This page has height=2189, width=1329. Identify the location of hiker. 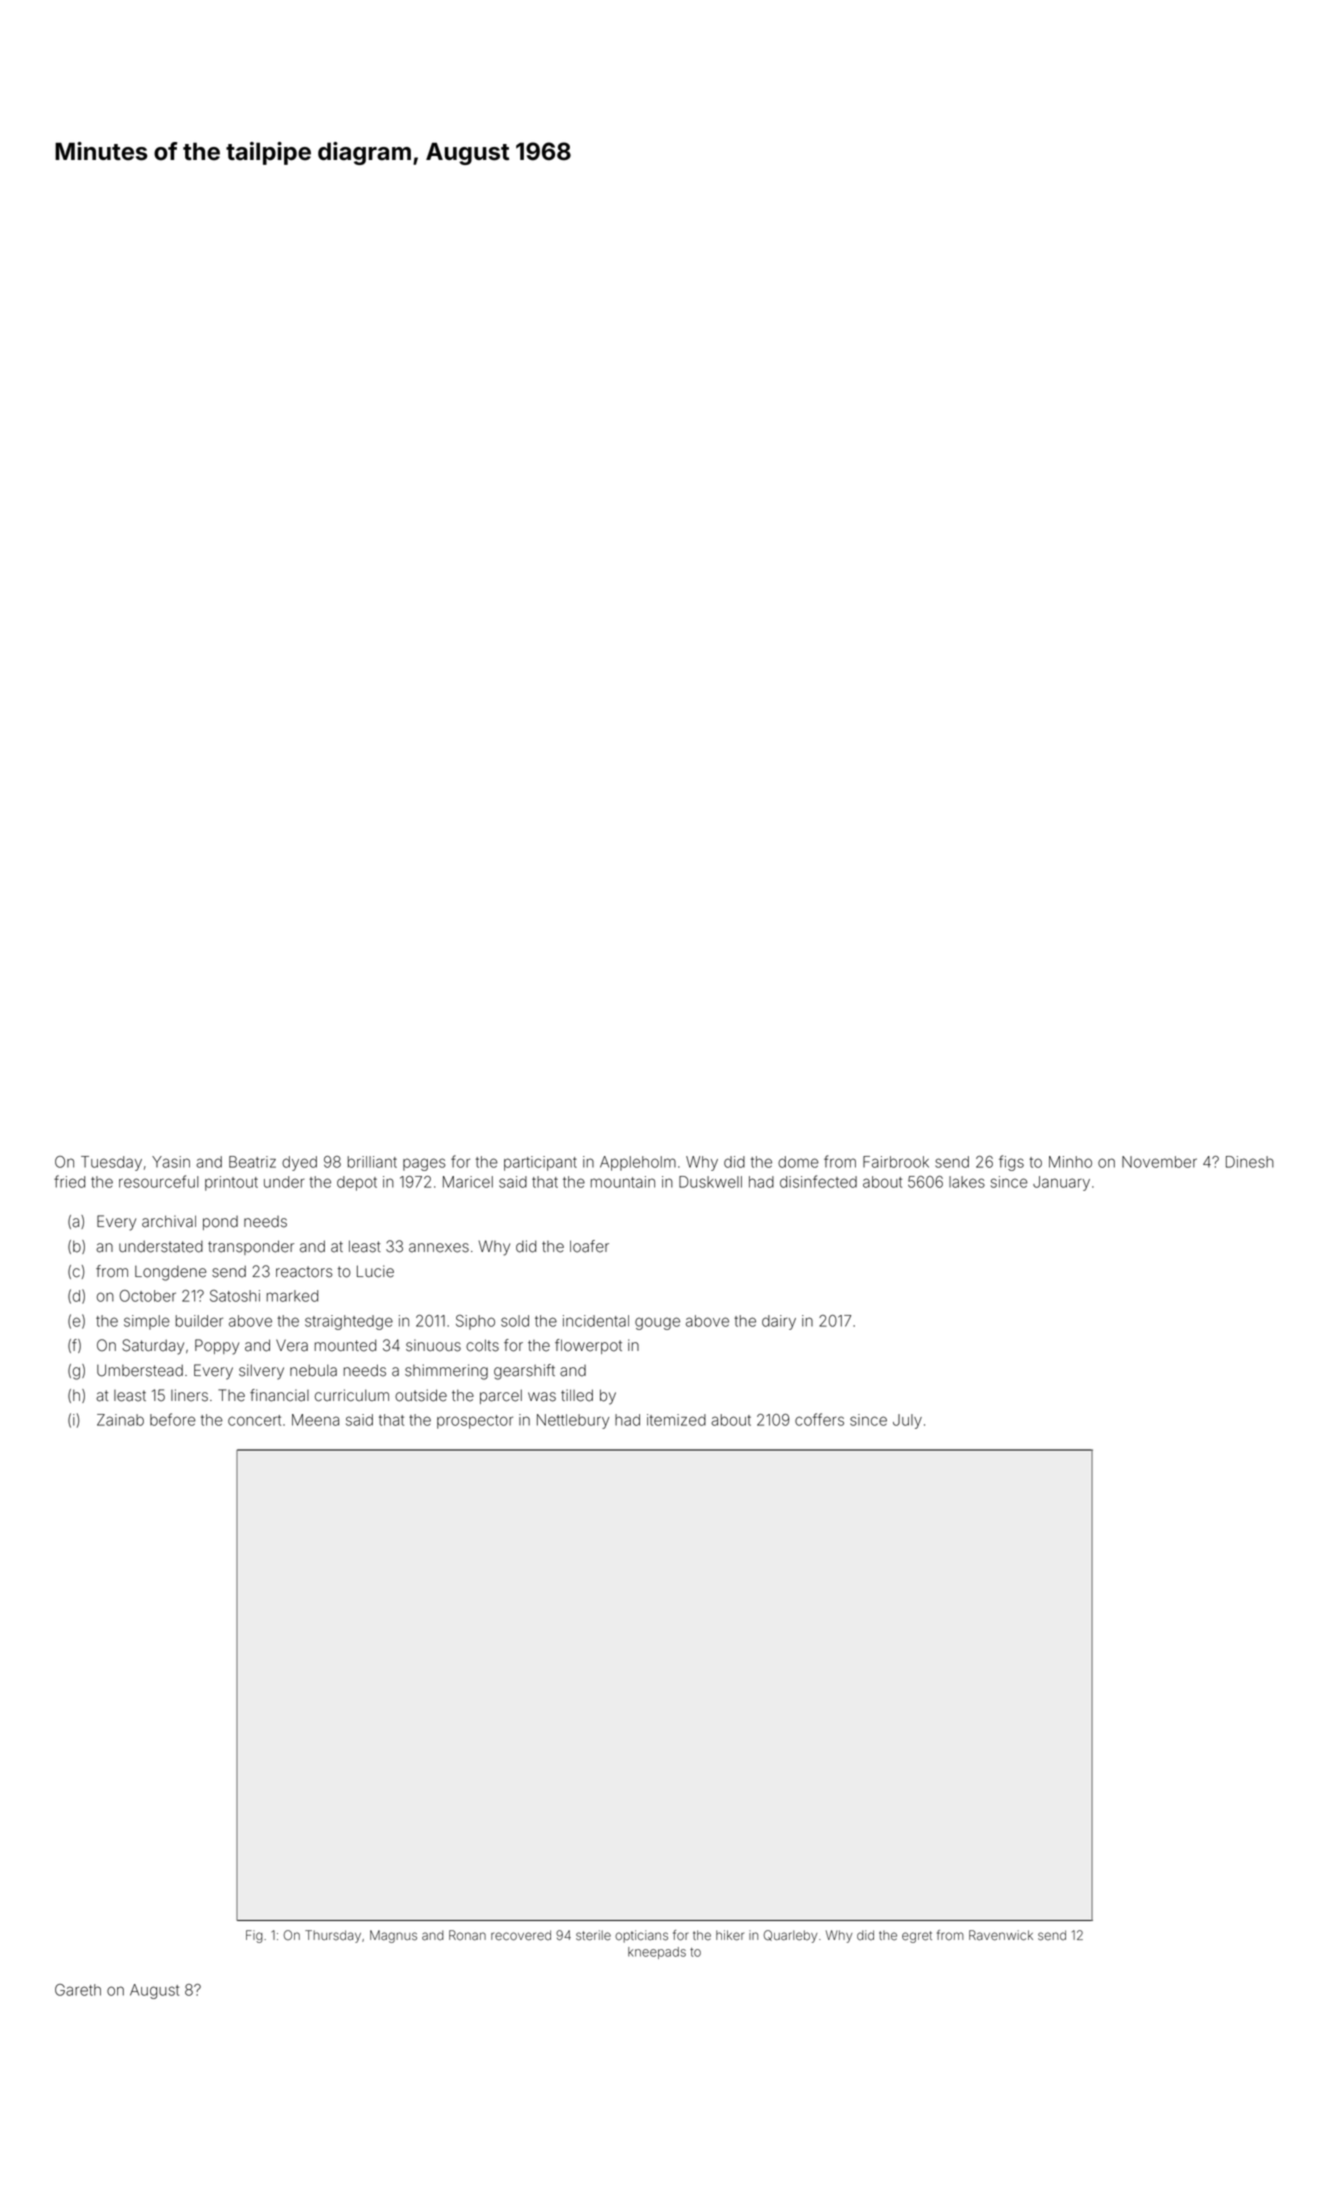
(730, 1935).
